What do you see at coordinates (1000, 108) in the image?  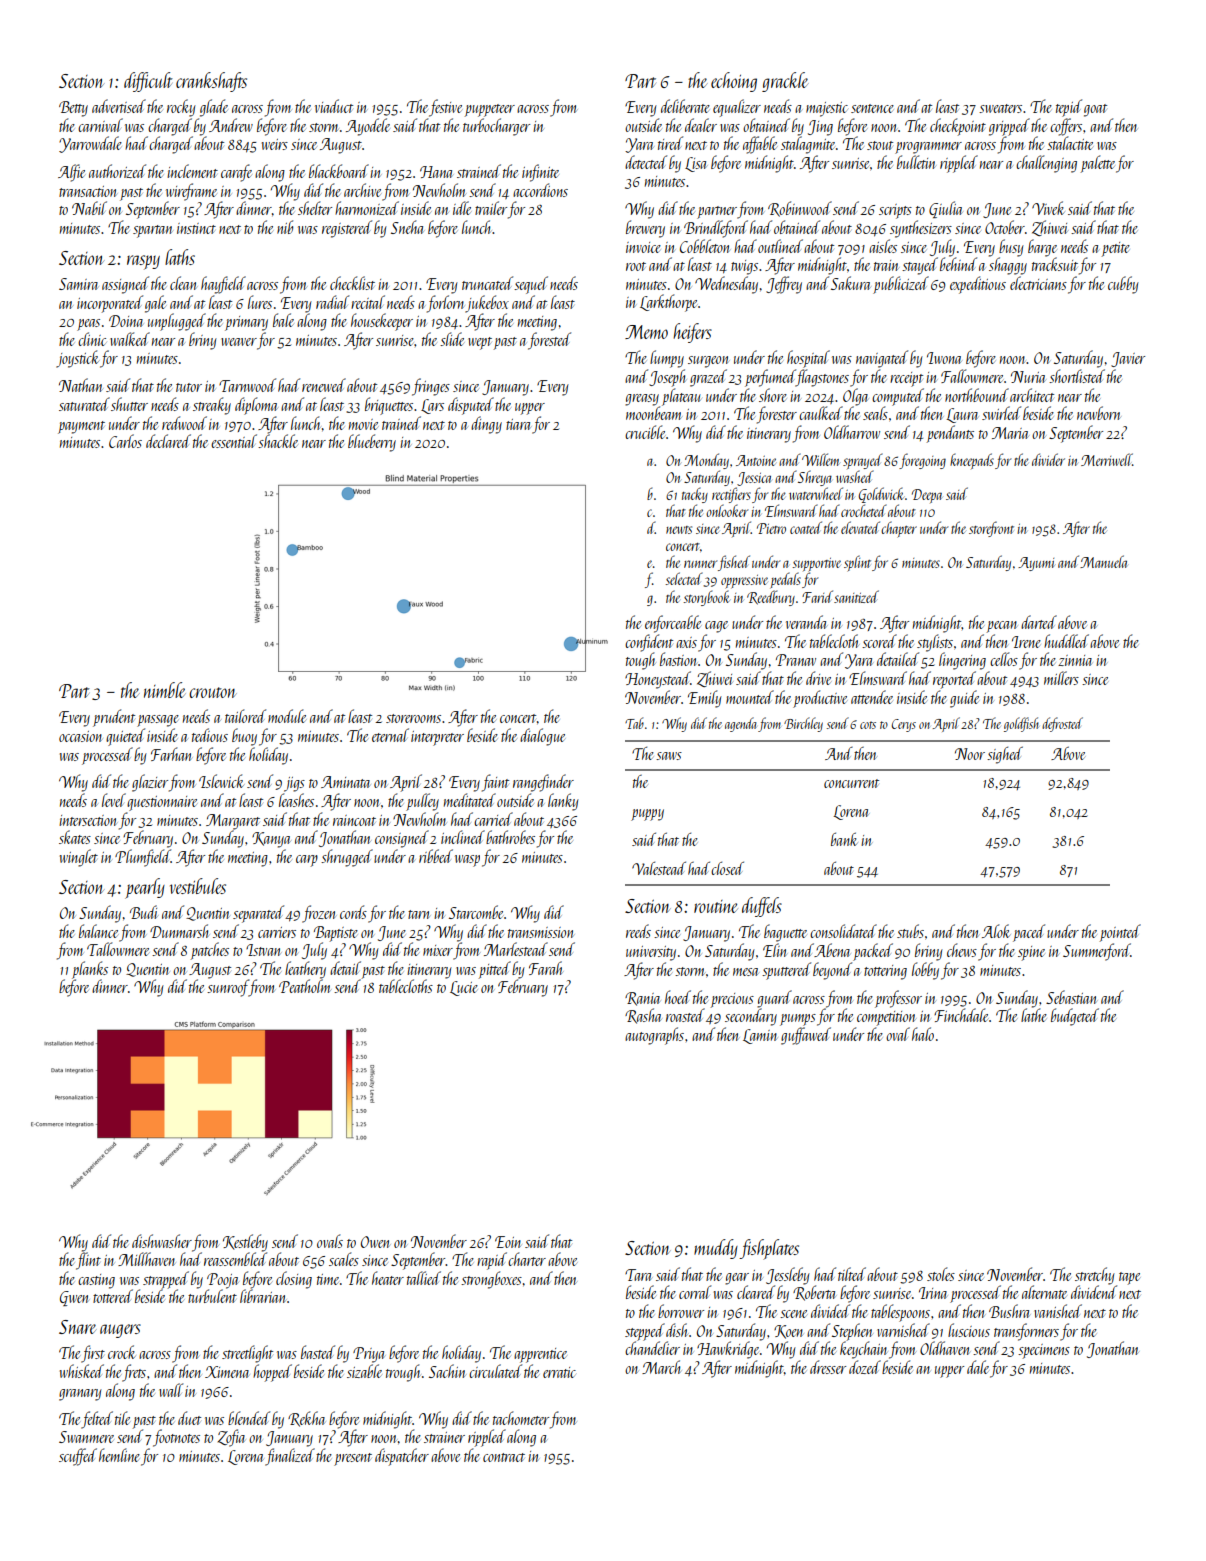 I see `sweaters` at bounding box center [1000, 108].
